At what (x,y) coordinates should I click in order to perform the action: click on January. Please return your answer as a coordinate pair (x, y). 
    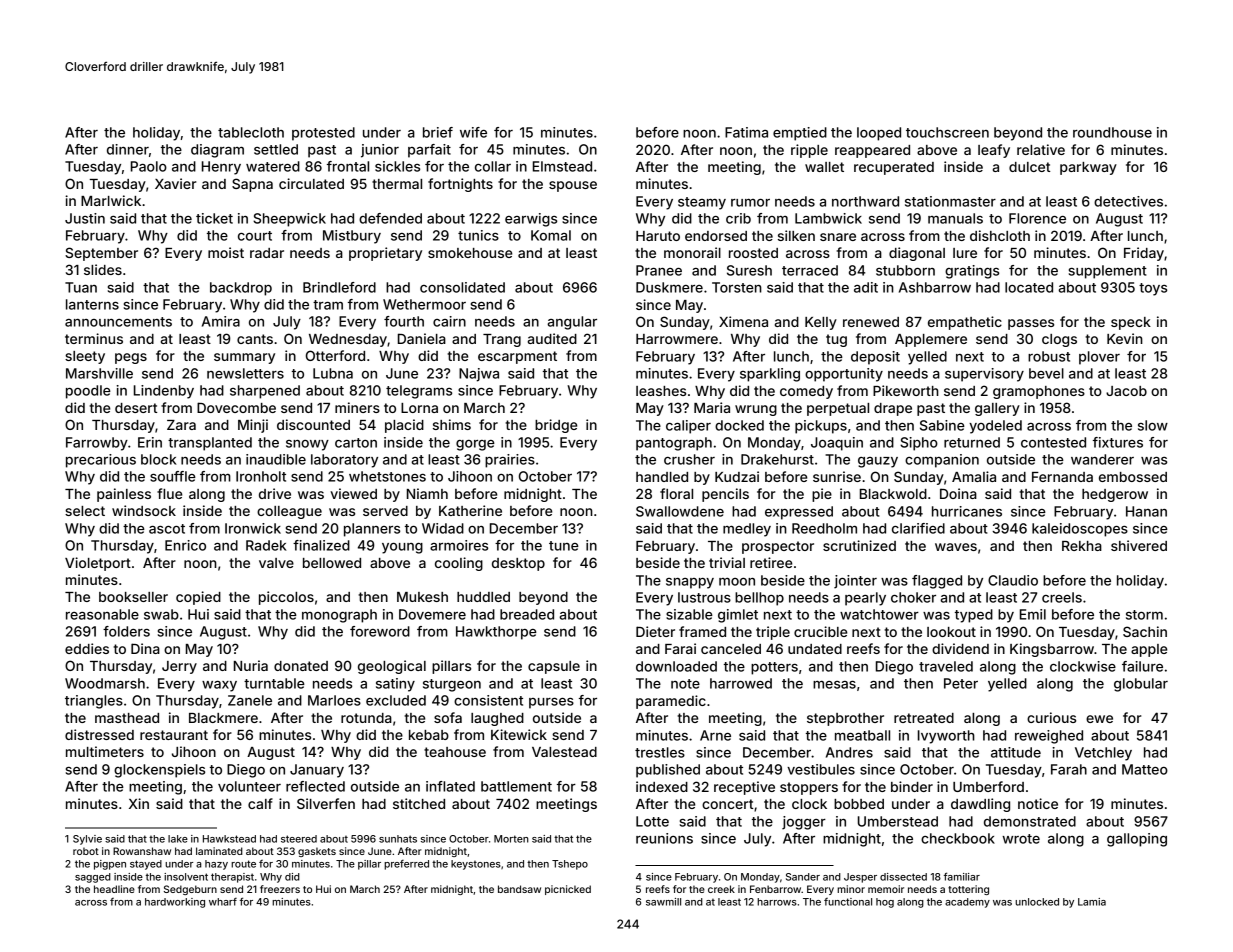
    Looking at the image, I should click on (317, 771).
